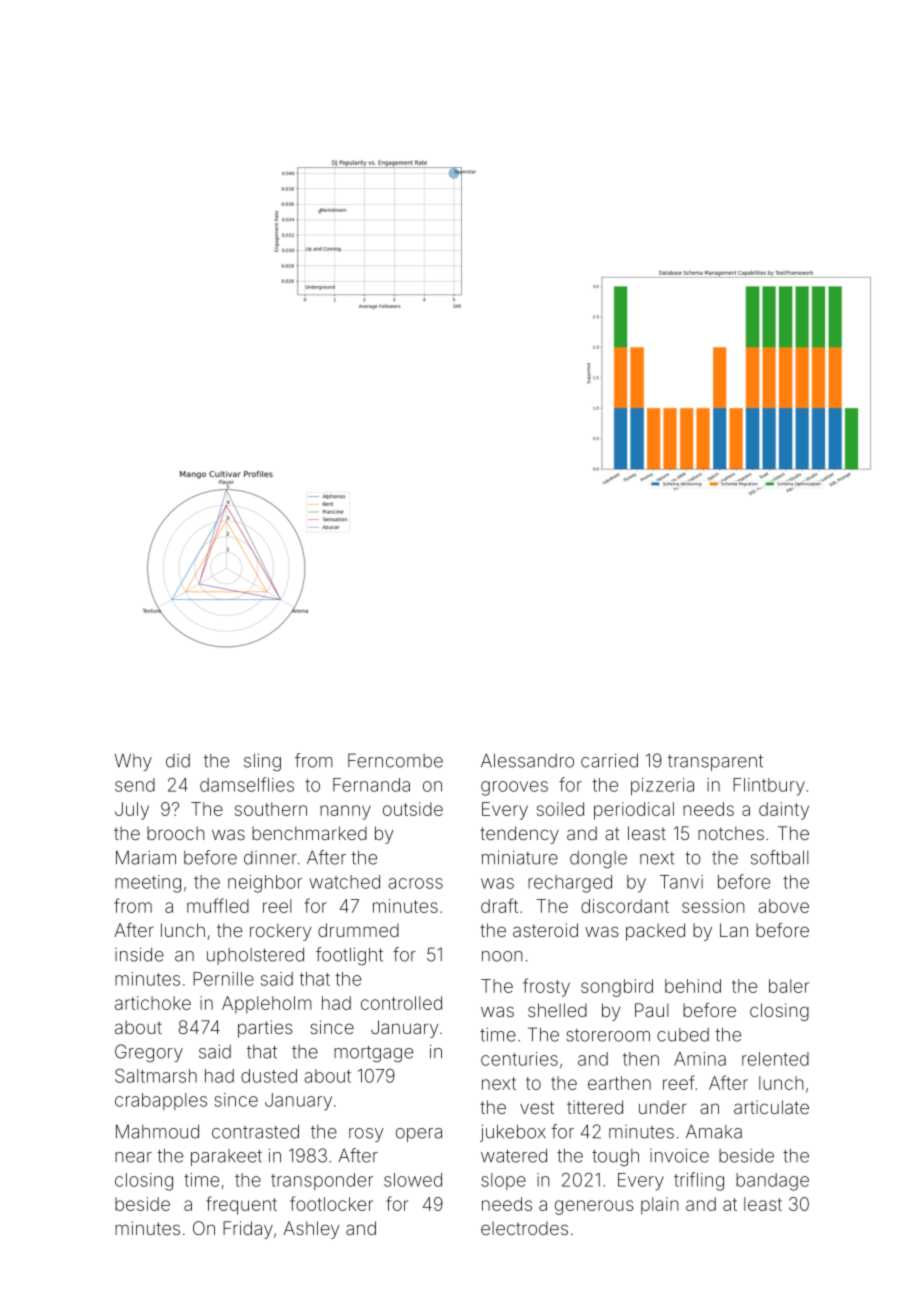 This page has height=1308, width=924. Describe the element at coordinates (311, 1230) in the page. I see `Ashley` at that location.
